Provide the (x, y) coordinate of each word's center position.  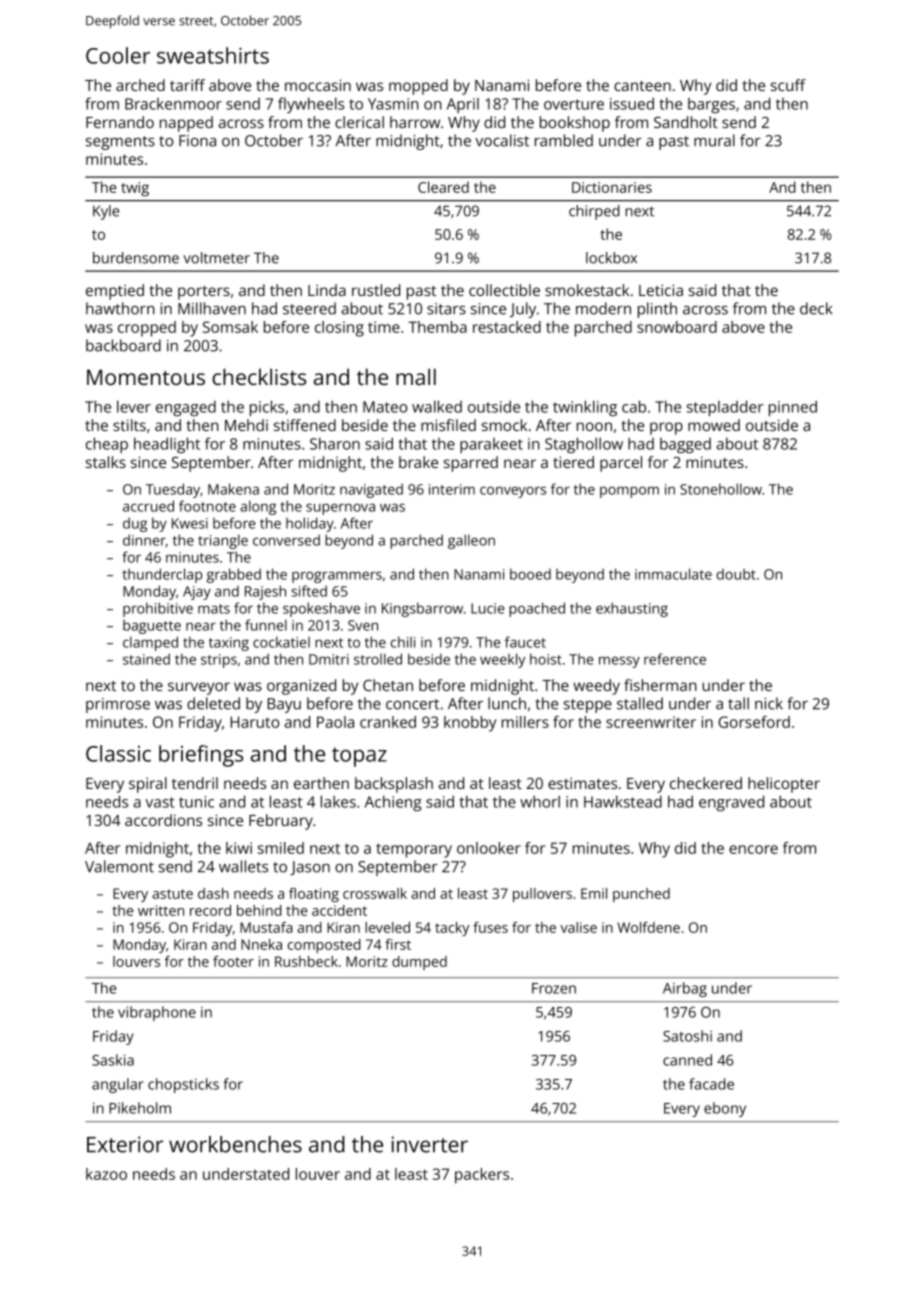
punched (641, 895)
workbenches (235, 1144)
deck (816, 308)
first (398, 944)
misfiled (448, 425)
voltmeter (217, 258)
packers (482, 1176)
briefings (201, 756)
